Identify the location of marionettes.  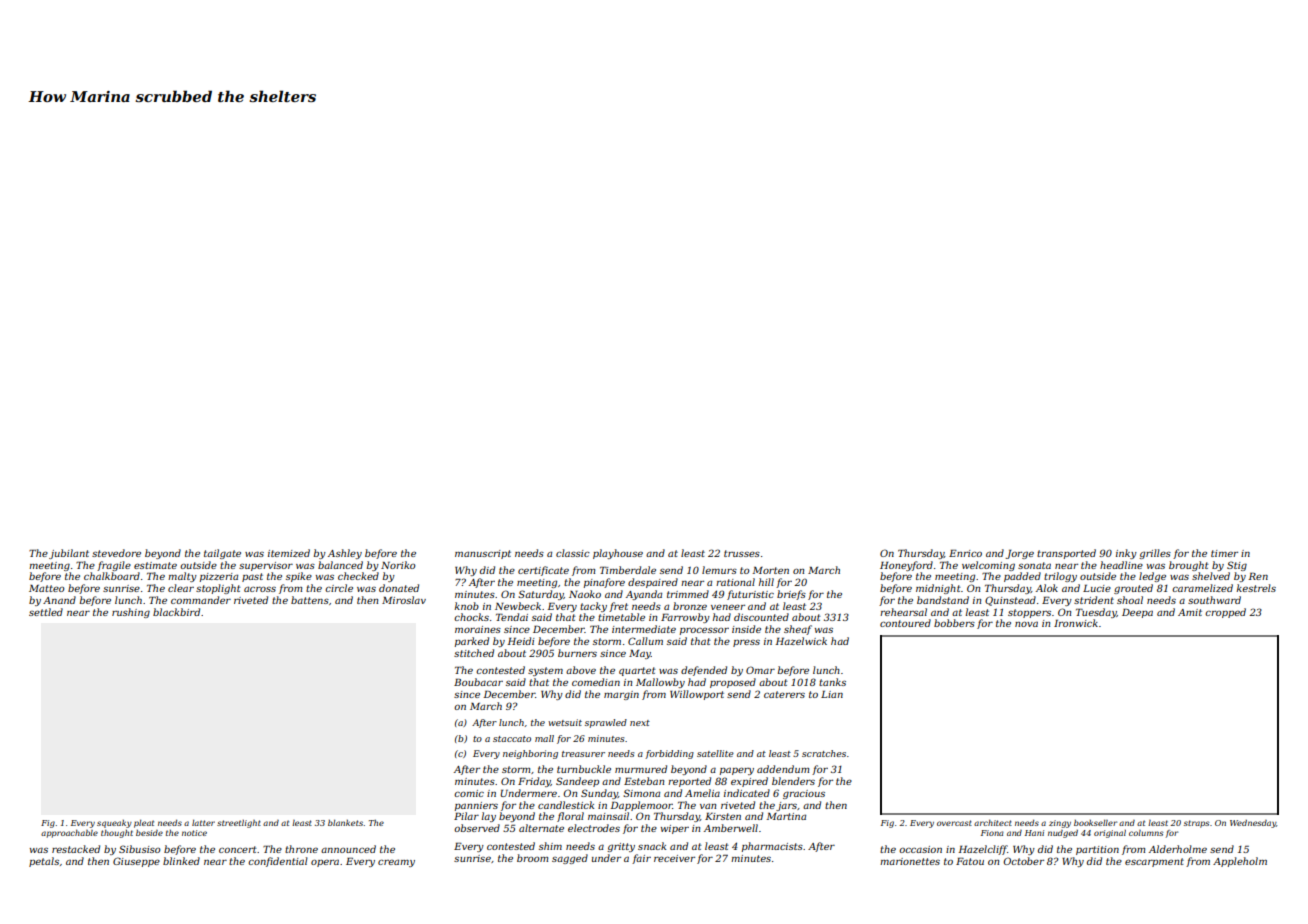
(910, 861).
